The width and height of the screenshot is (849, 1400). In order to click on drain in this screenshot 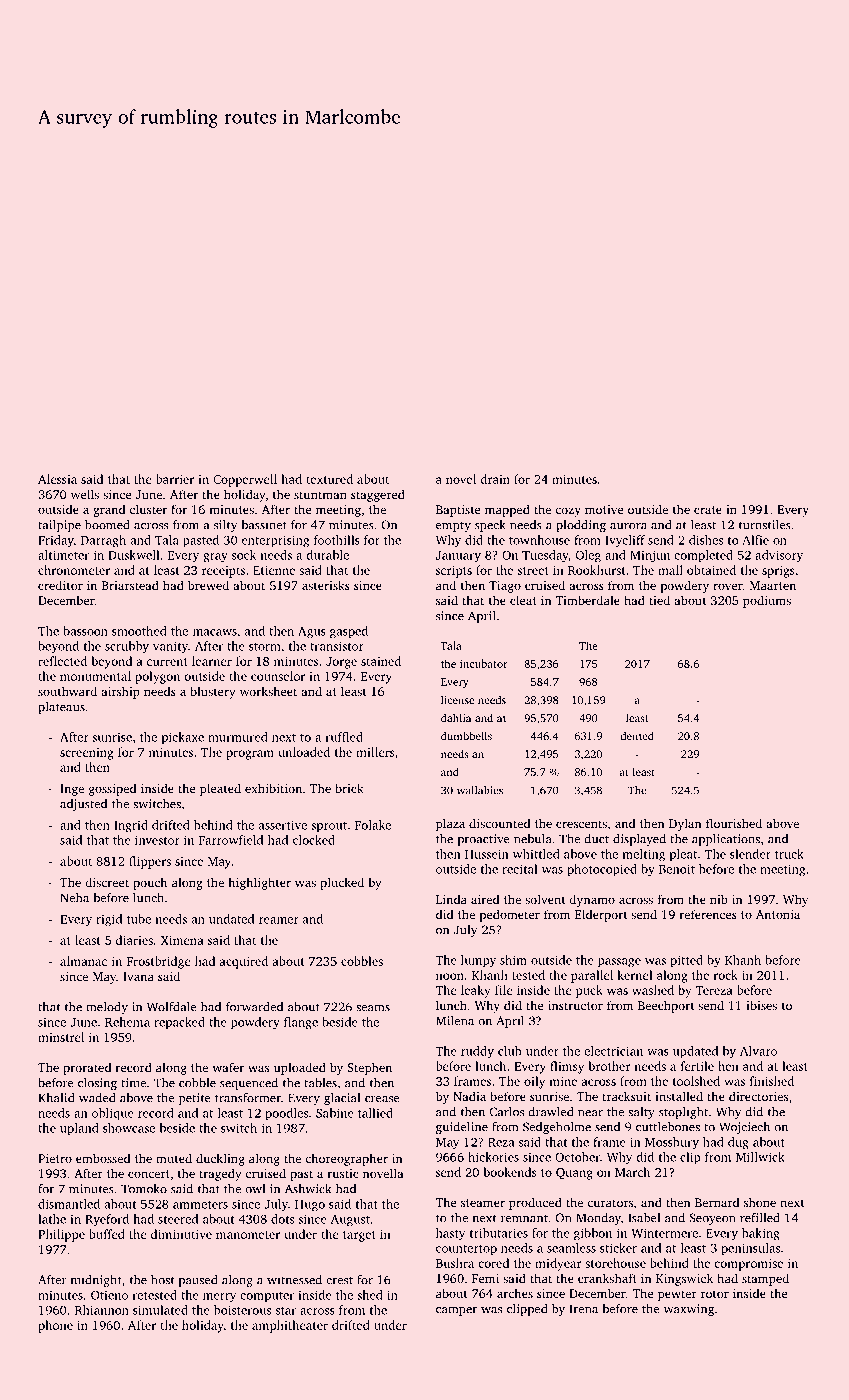, I will do `click(495, 479)`.
